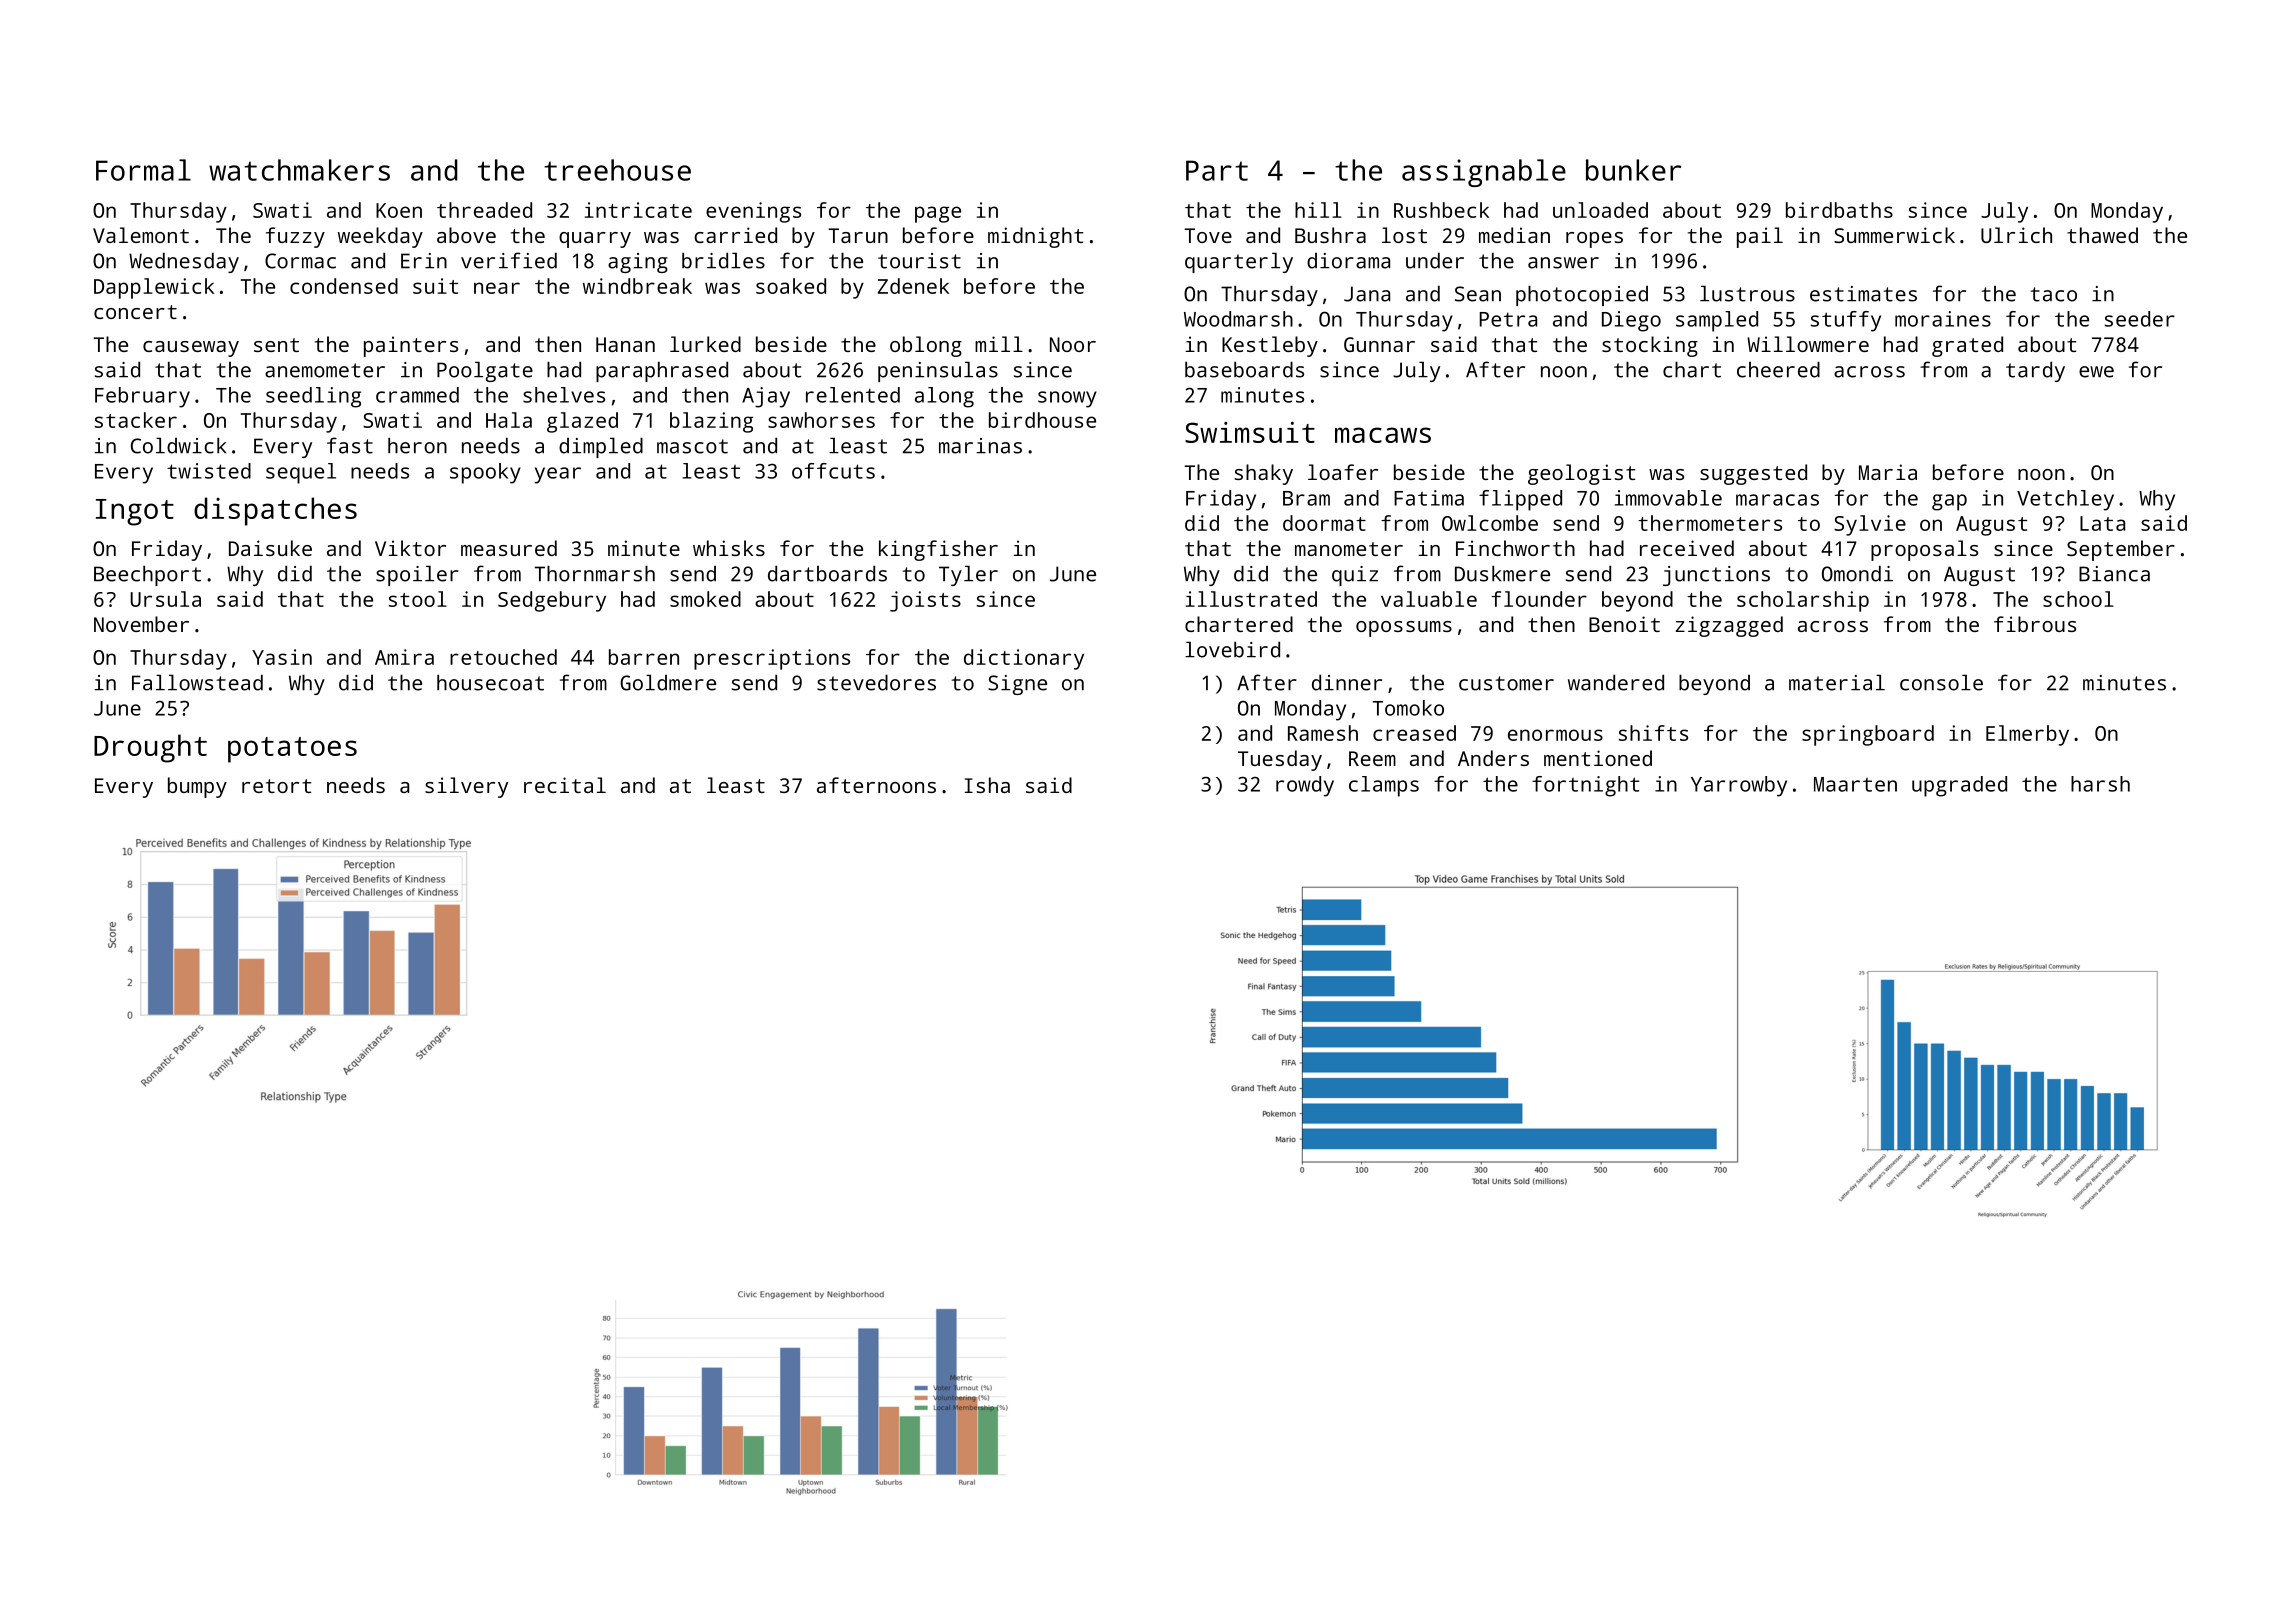 This page has height=1620, width=2292. I want to click on Isha, so click(987, 785).
